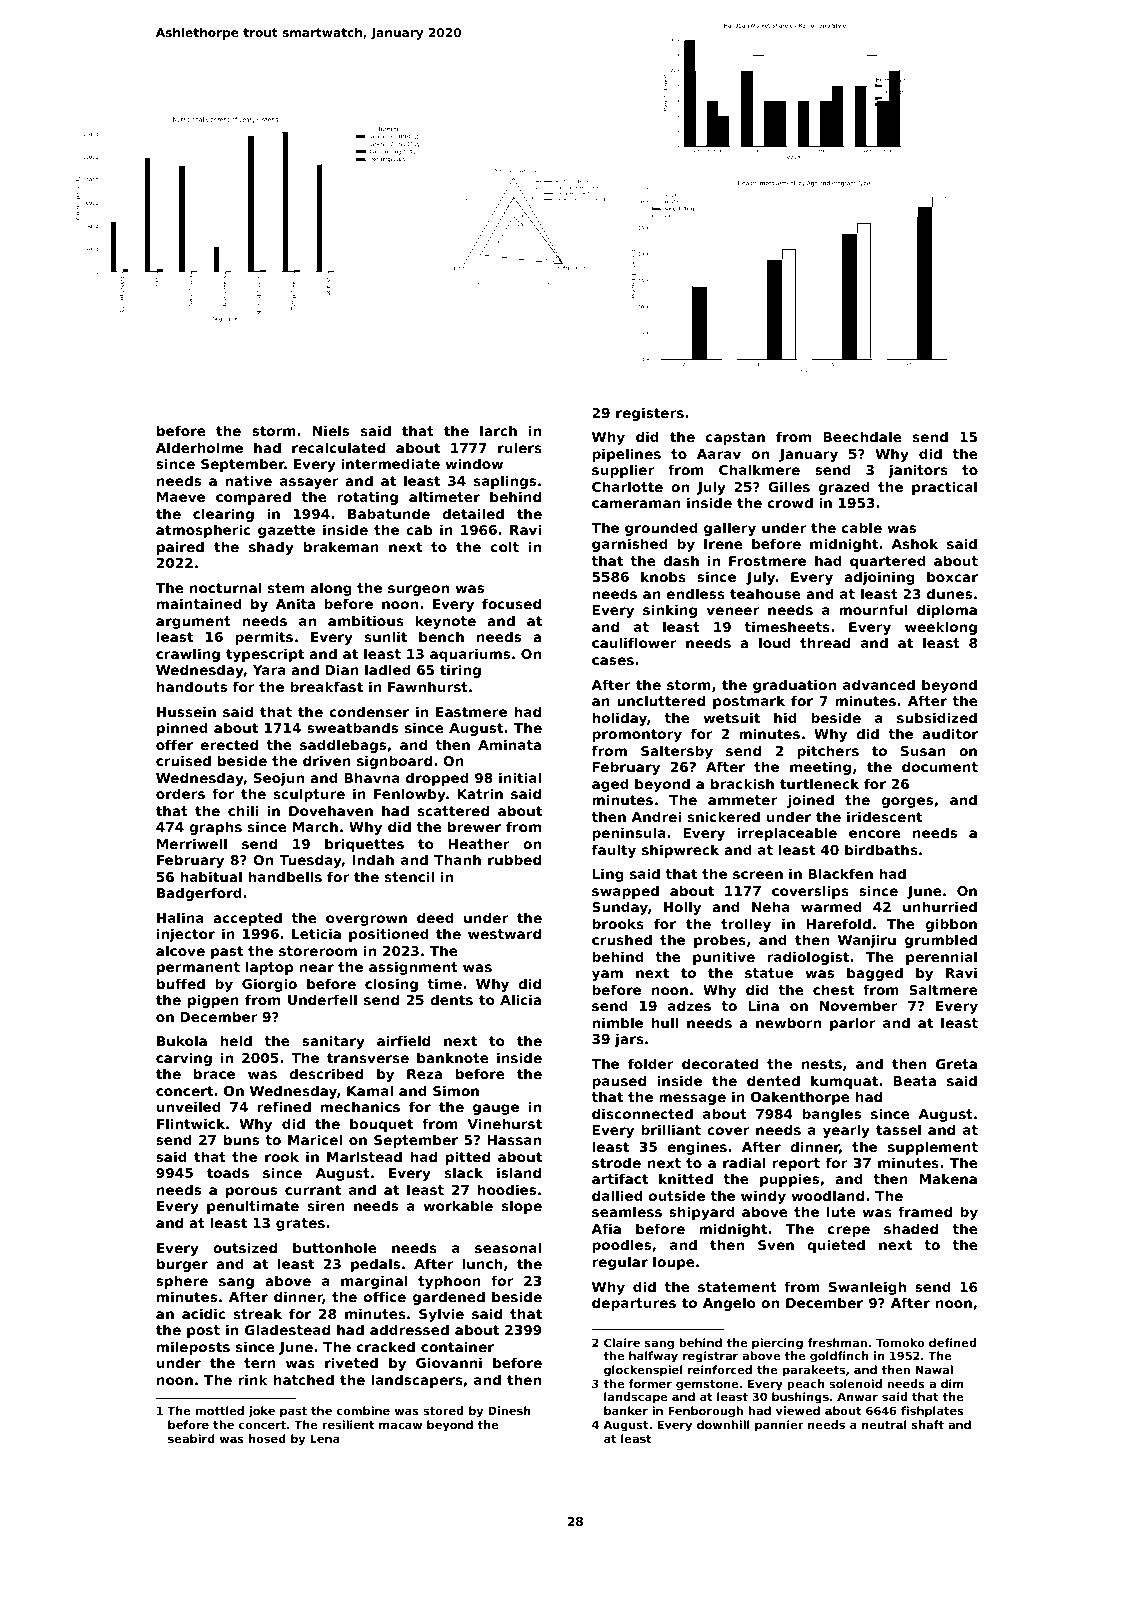  What do you see at coordinates (617, 1195) in the screenshot?
I see `dallied` at bounding box center [617, 1195].
